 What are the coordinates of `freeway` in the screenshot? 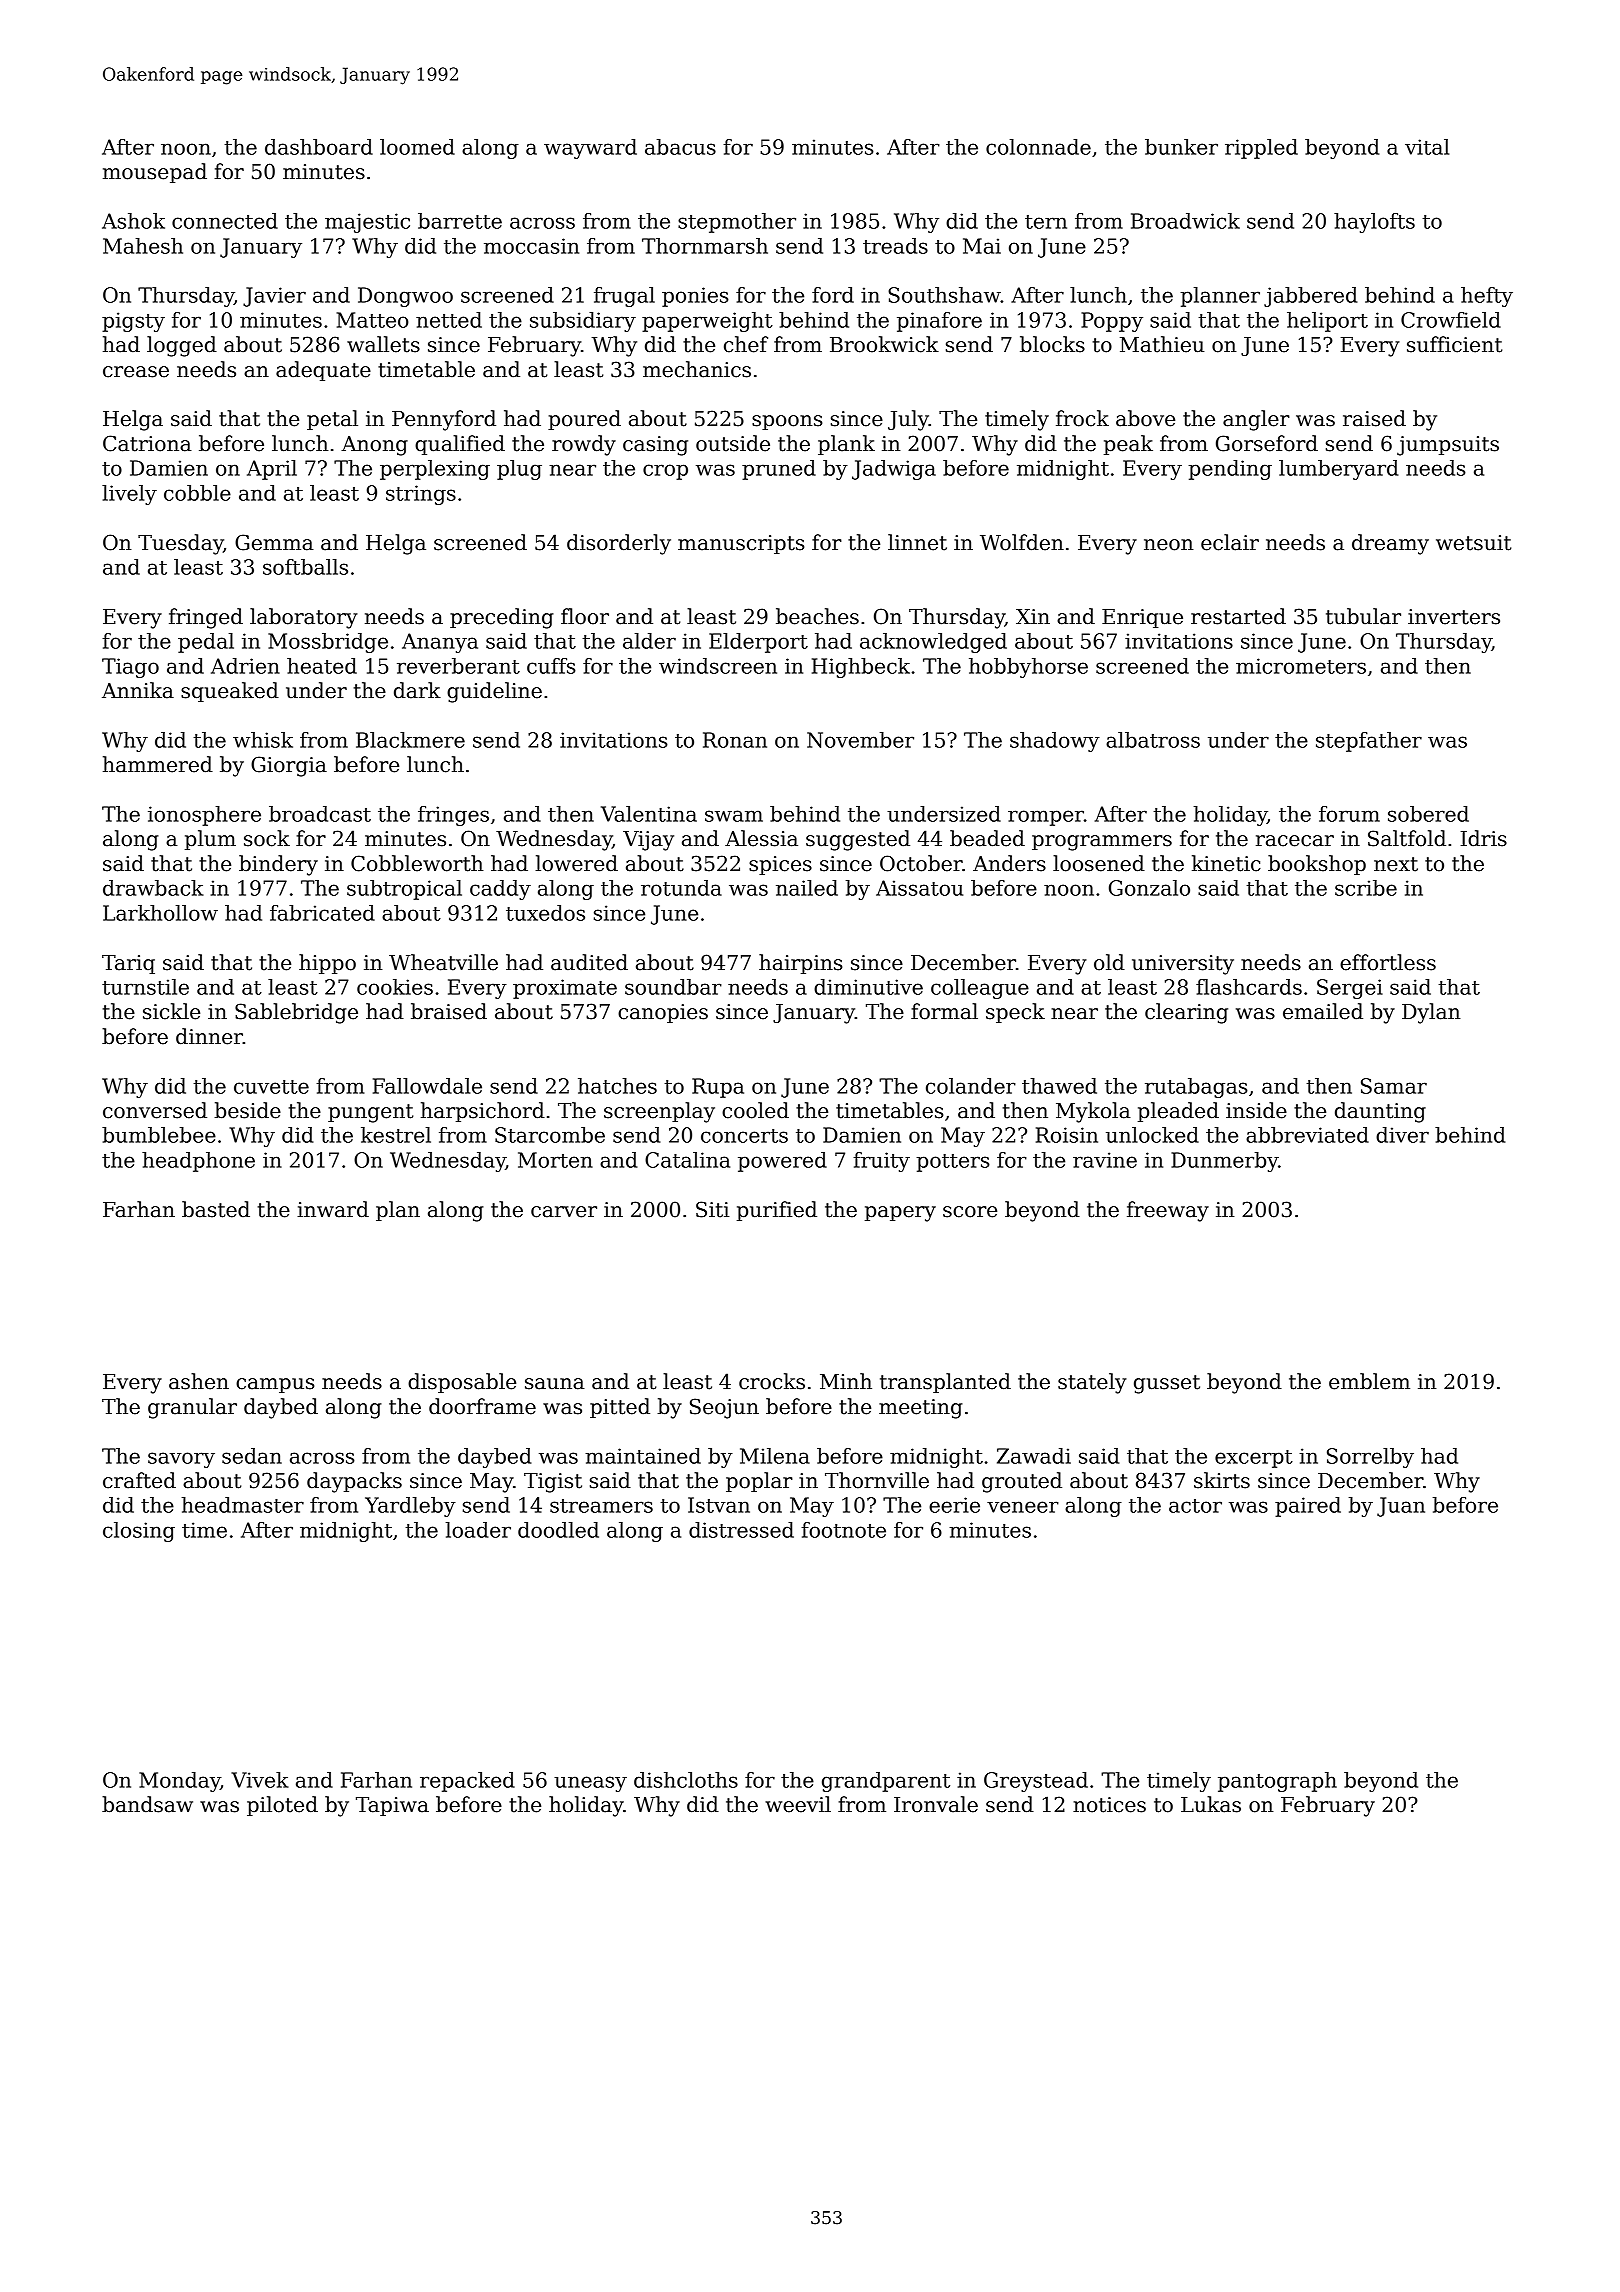 It's located at (1168, 1211).
